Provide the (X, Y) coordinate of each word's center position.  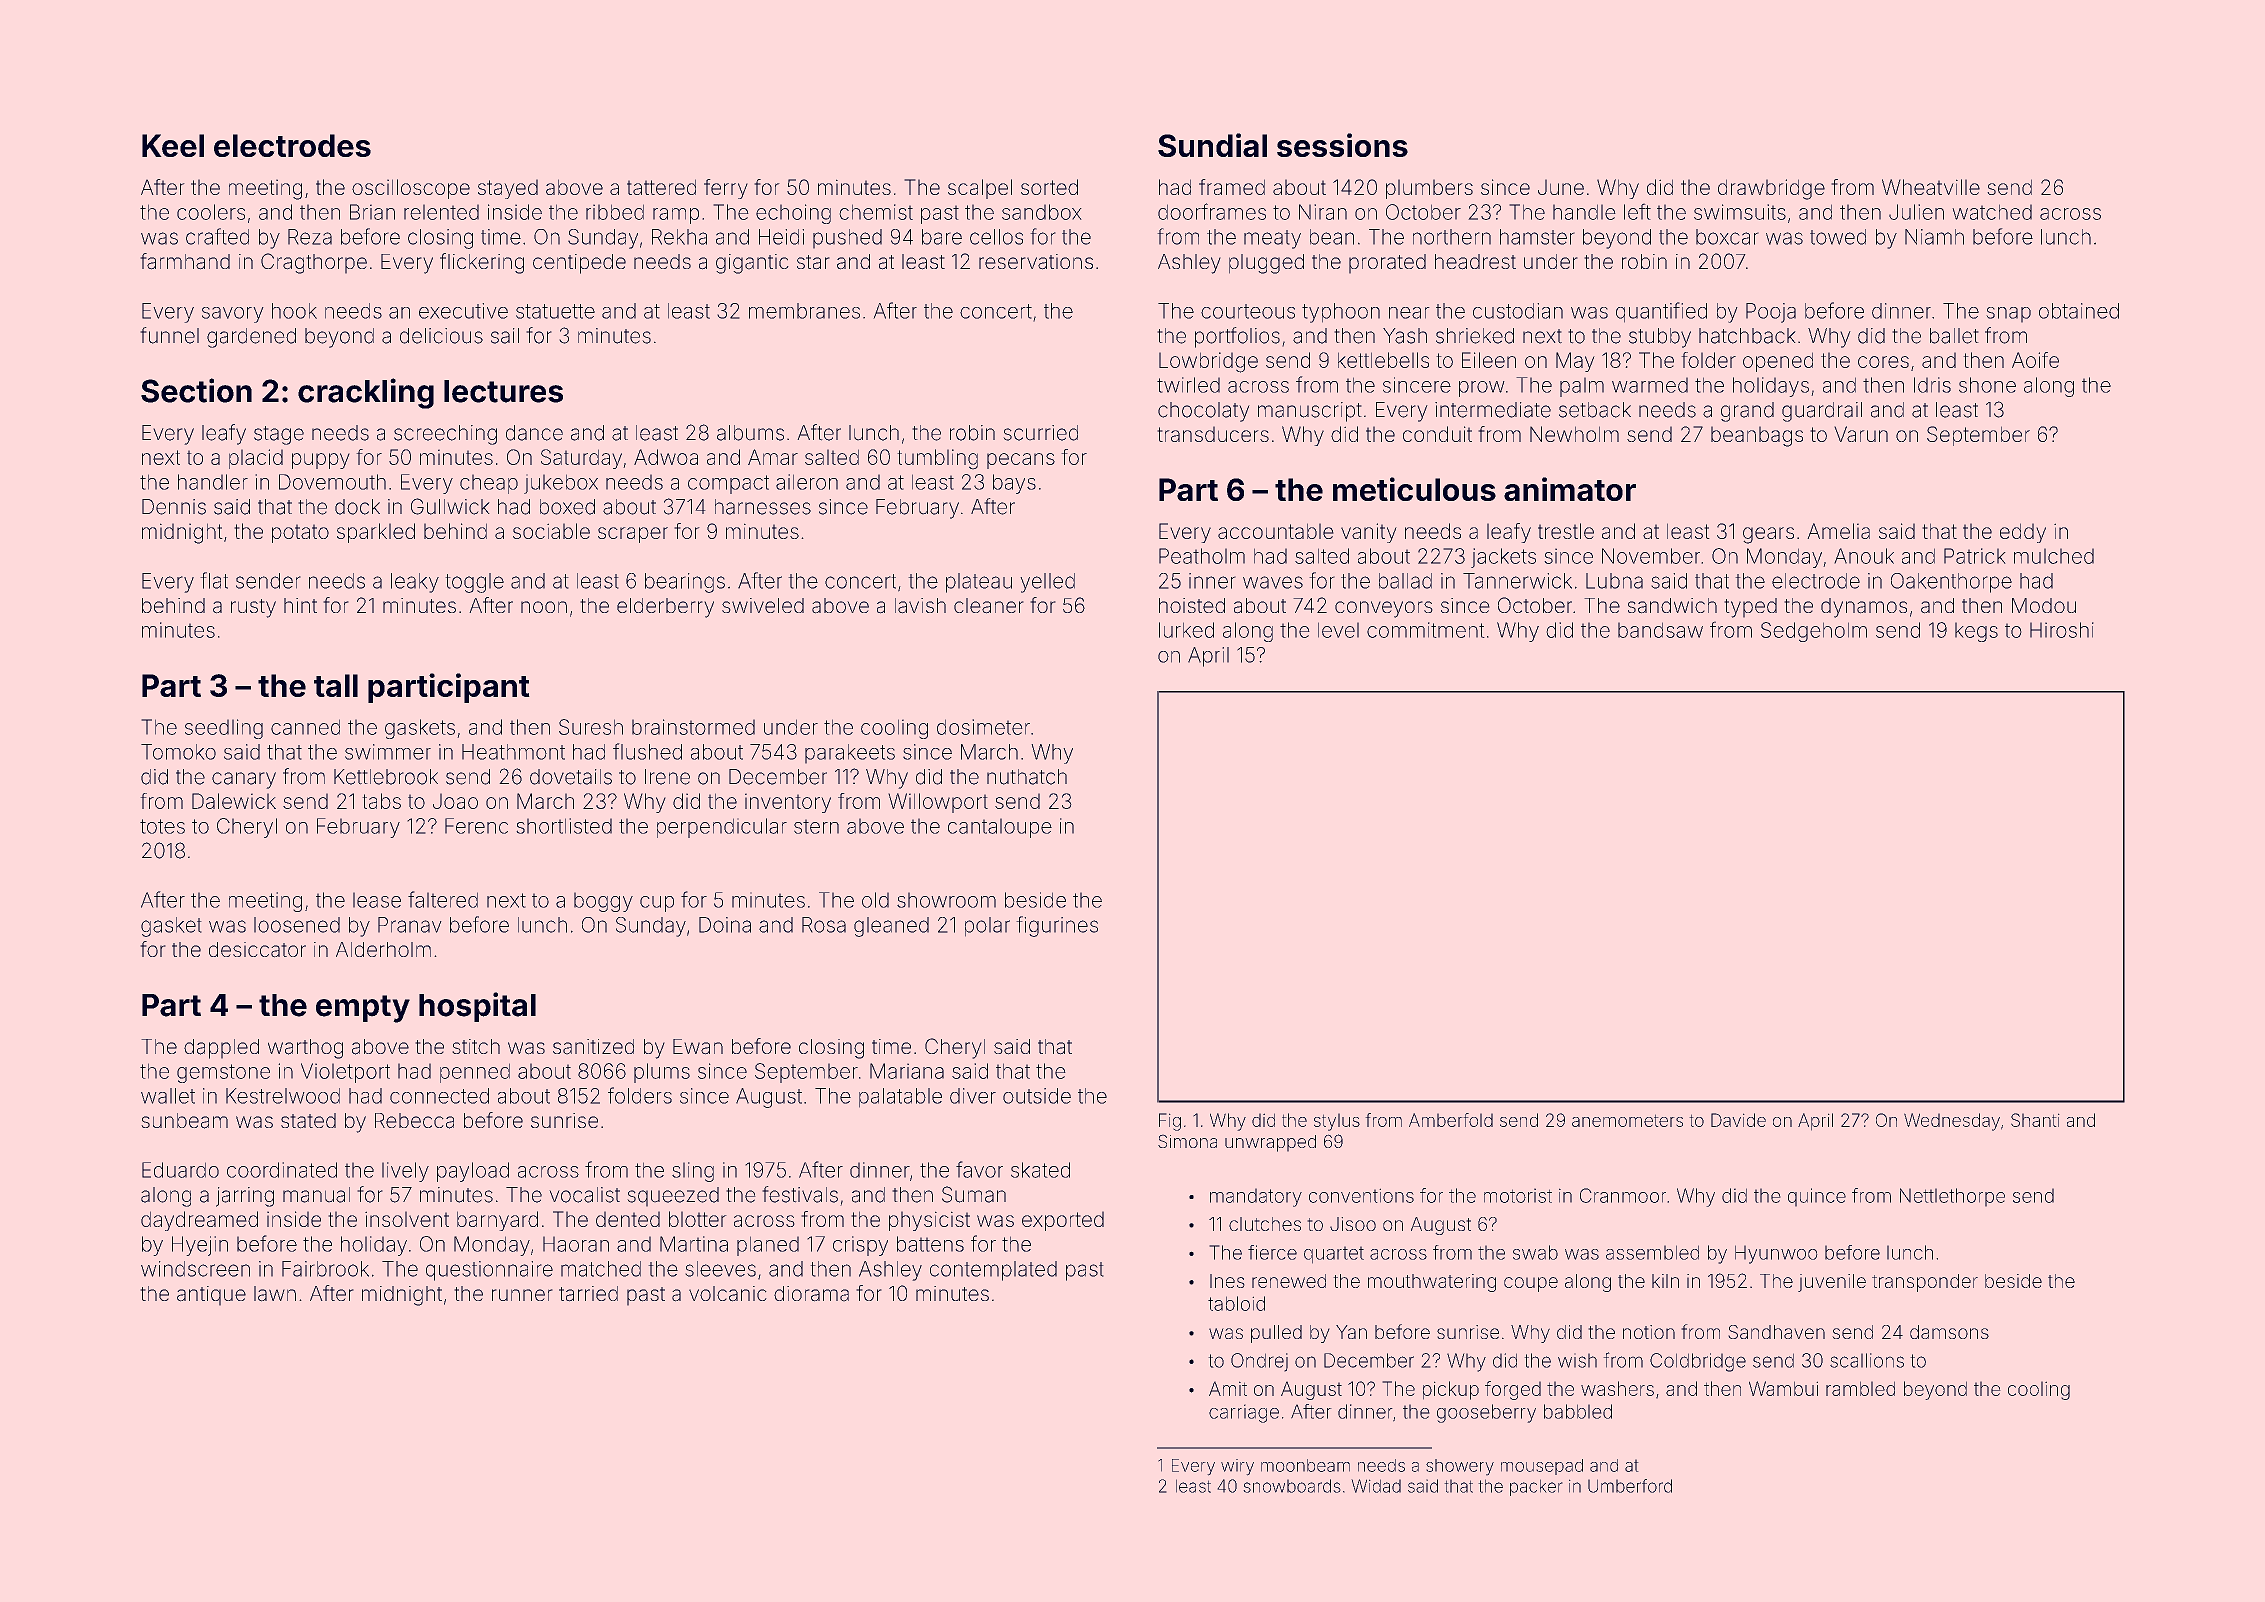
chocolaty (1204, 412)
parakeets (850, 754)
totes (162, 826)
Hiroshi (2062, 630)
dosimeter (983, 727)
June (1561, 187)
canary (244, 780)
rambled (1860, 1388)
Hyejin (200, 1246)
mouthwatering (1432, 1283)
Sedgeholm (1814, 632)
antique (211, 1296)
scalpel (980, 189)
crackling (366, 393)
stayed (508, 189)
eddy (2023, 533)
